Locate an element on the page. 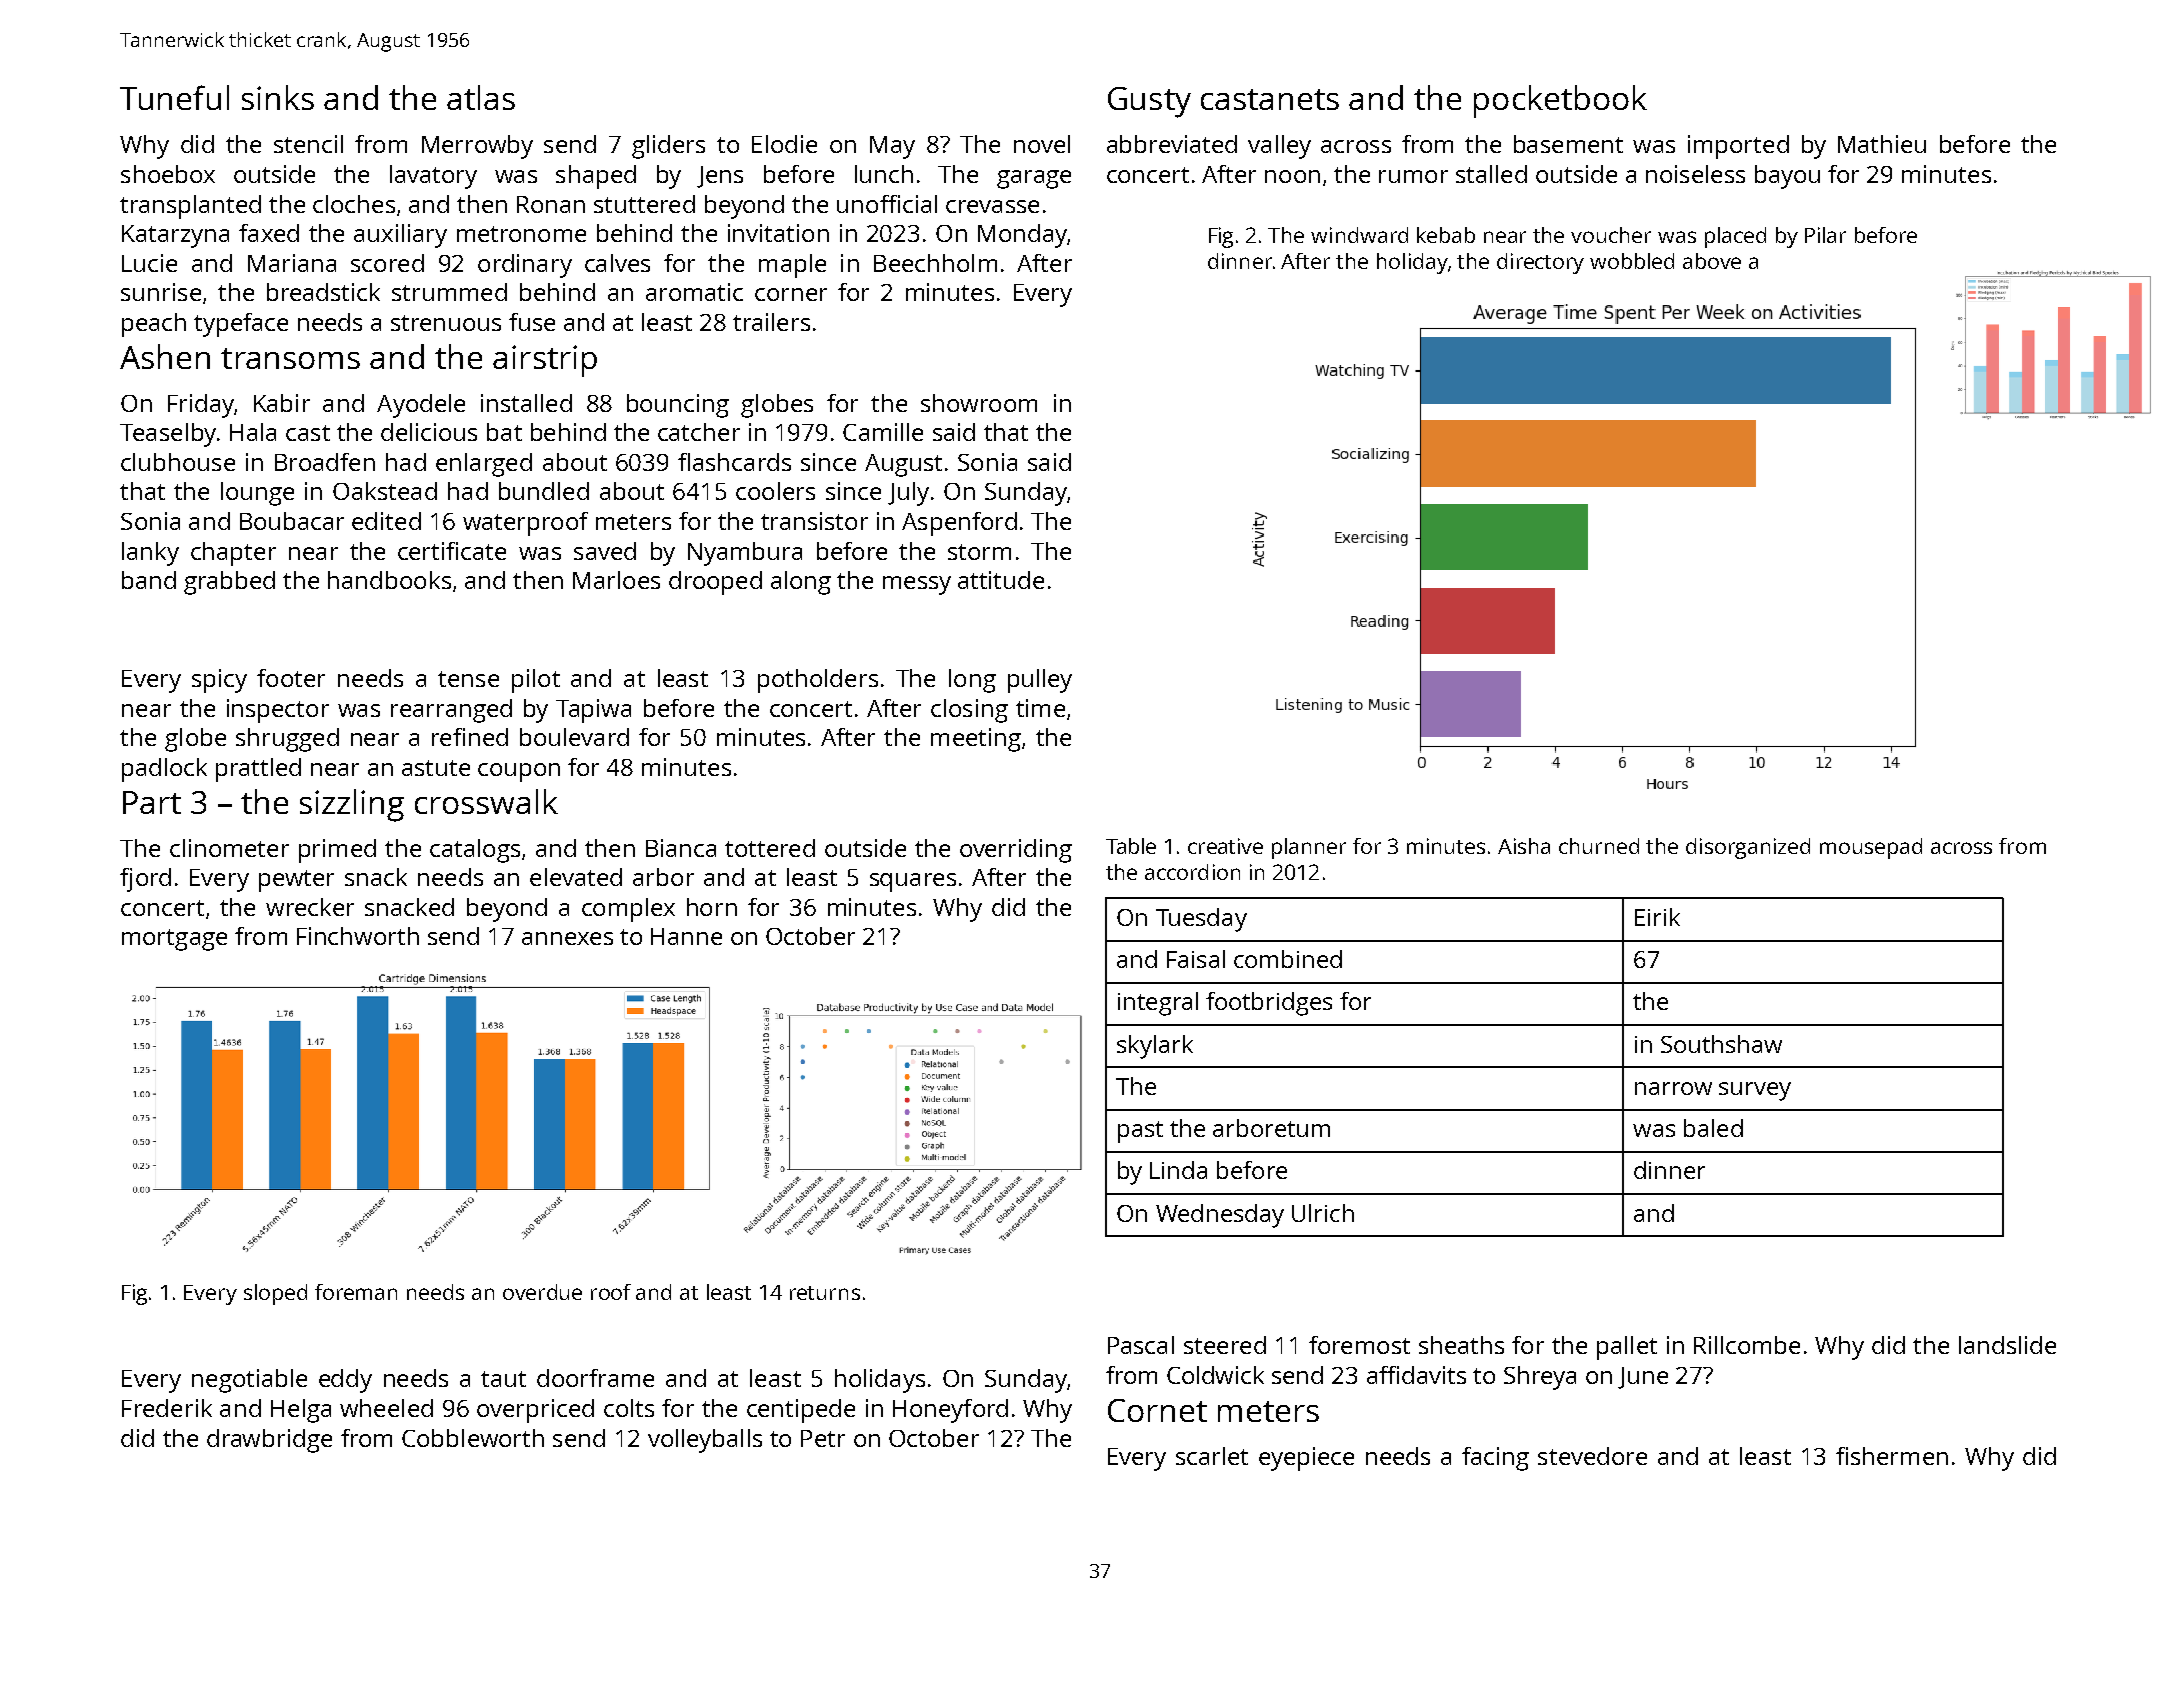  fishermen is located at coordinates (1892, 1456).
